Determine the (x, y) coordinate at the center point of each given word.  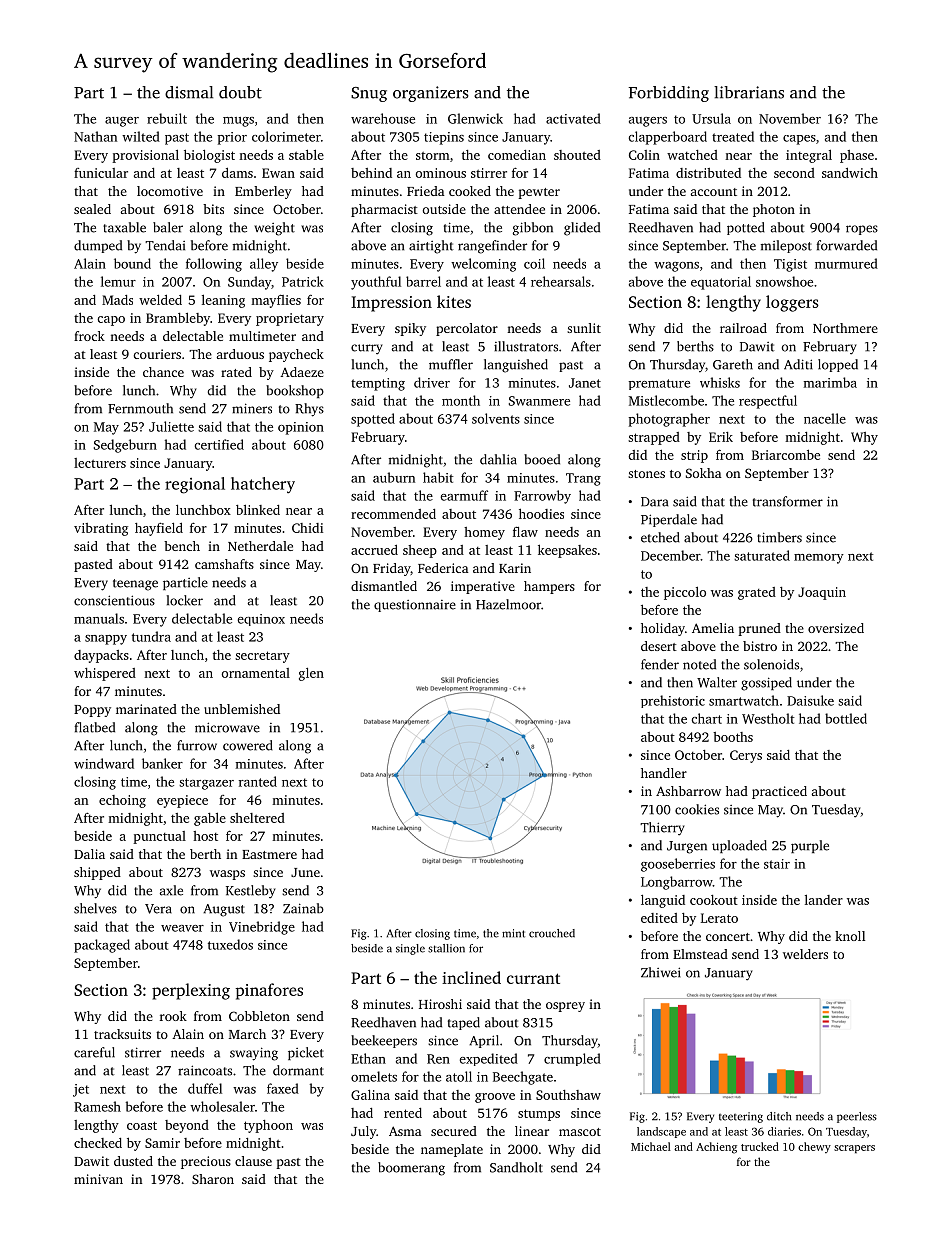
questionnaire (415, 606)
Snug (369, 94)
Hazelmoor (508, 604)
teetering (741, 1117)
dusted (133, 1161)
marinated (146, 709)
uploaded (739, 846)
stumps (539, 1115)
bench (182, 546)
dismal (189, 92)
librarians (749, 92)
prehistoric (673, 701)
